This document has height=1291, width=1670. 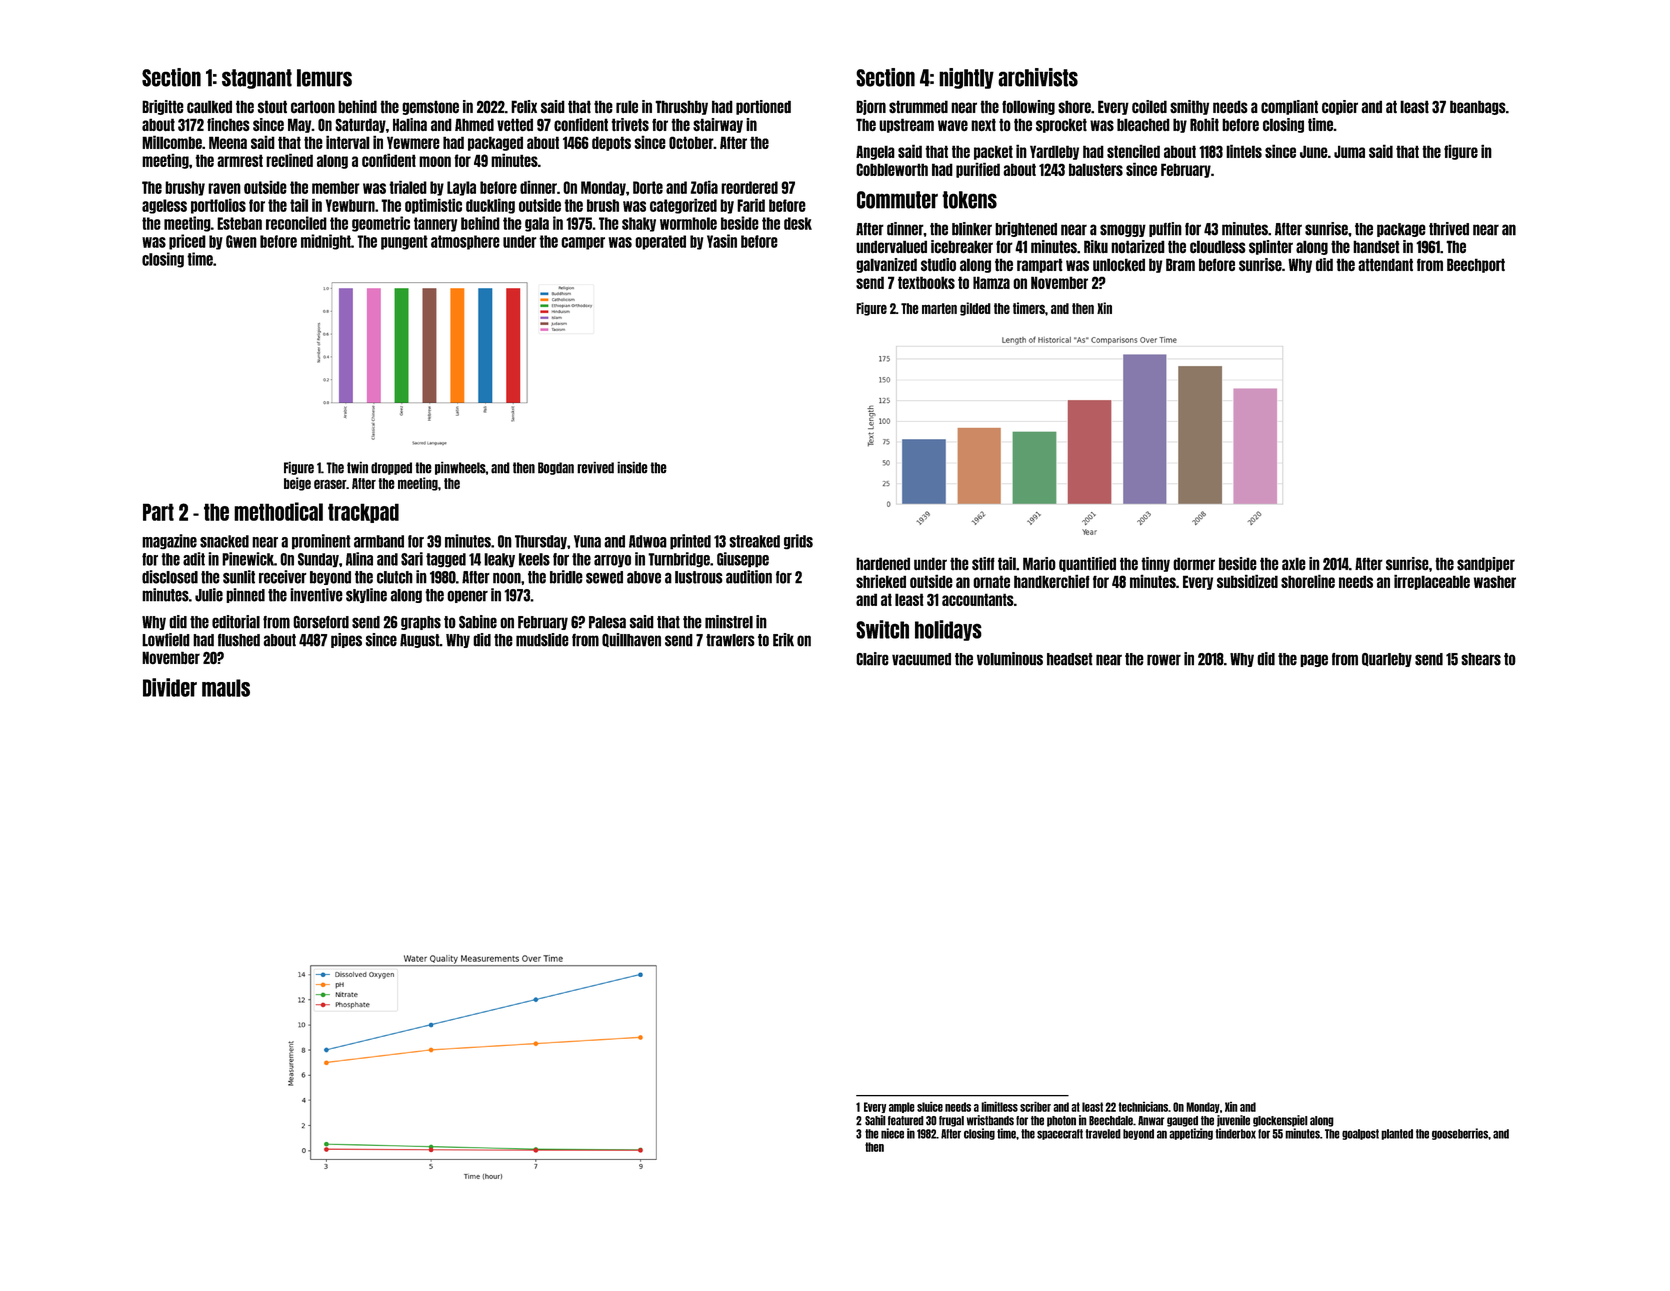 What do you see at coordinates (1180, 264) in the document?
I see `Bram` at bounding box center [1180, 264].
